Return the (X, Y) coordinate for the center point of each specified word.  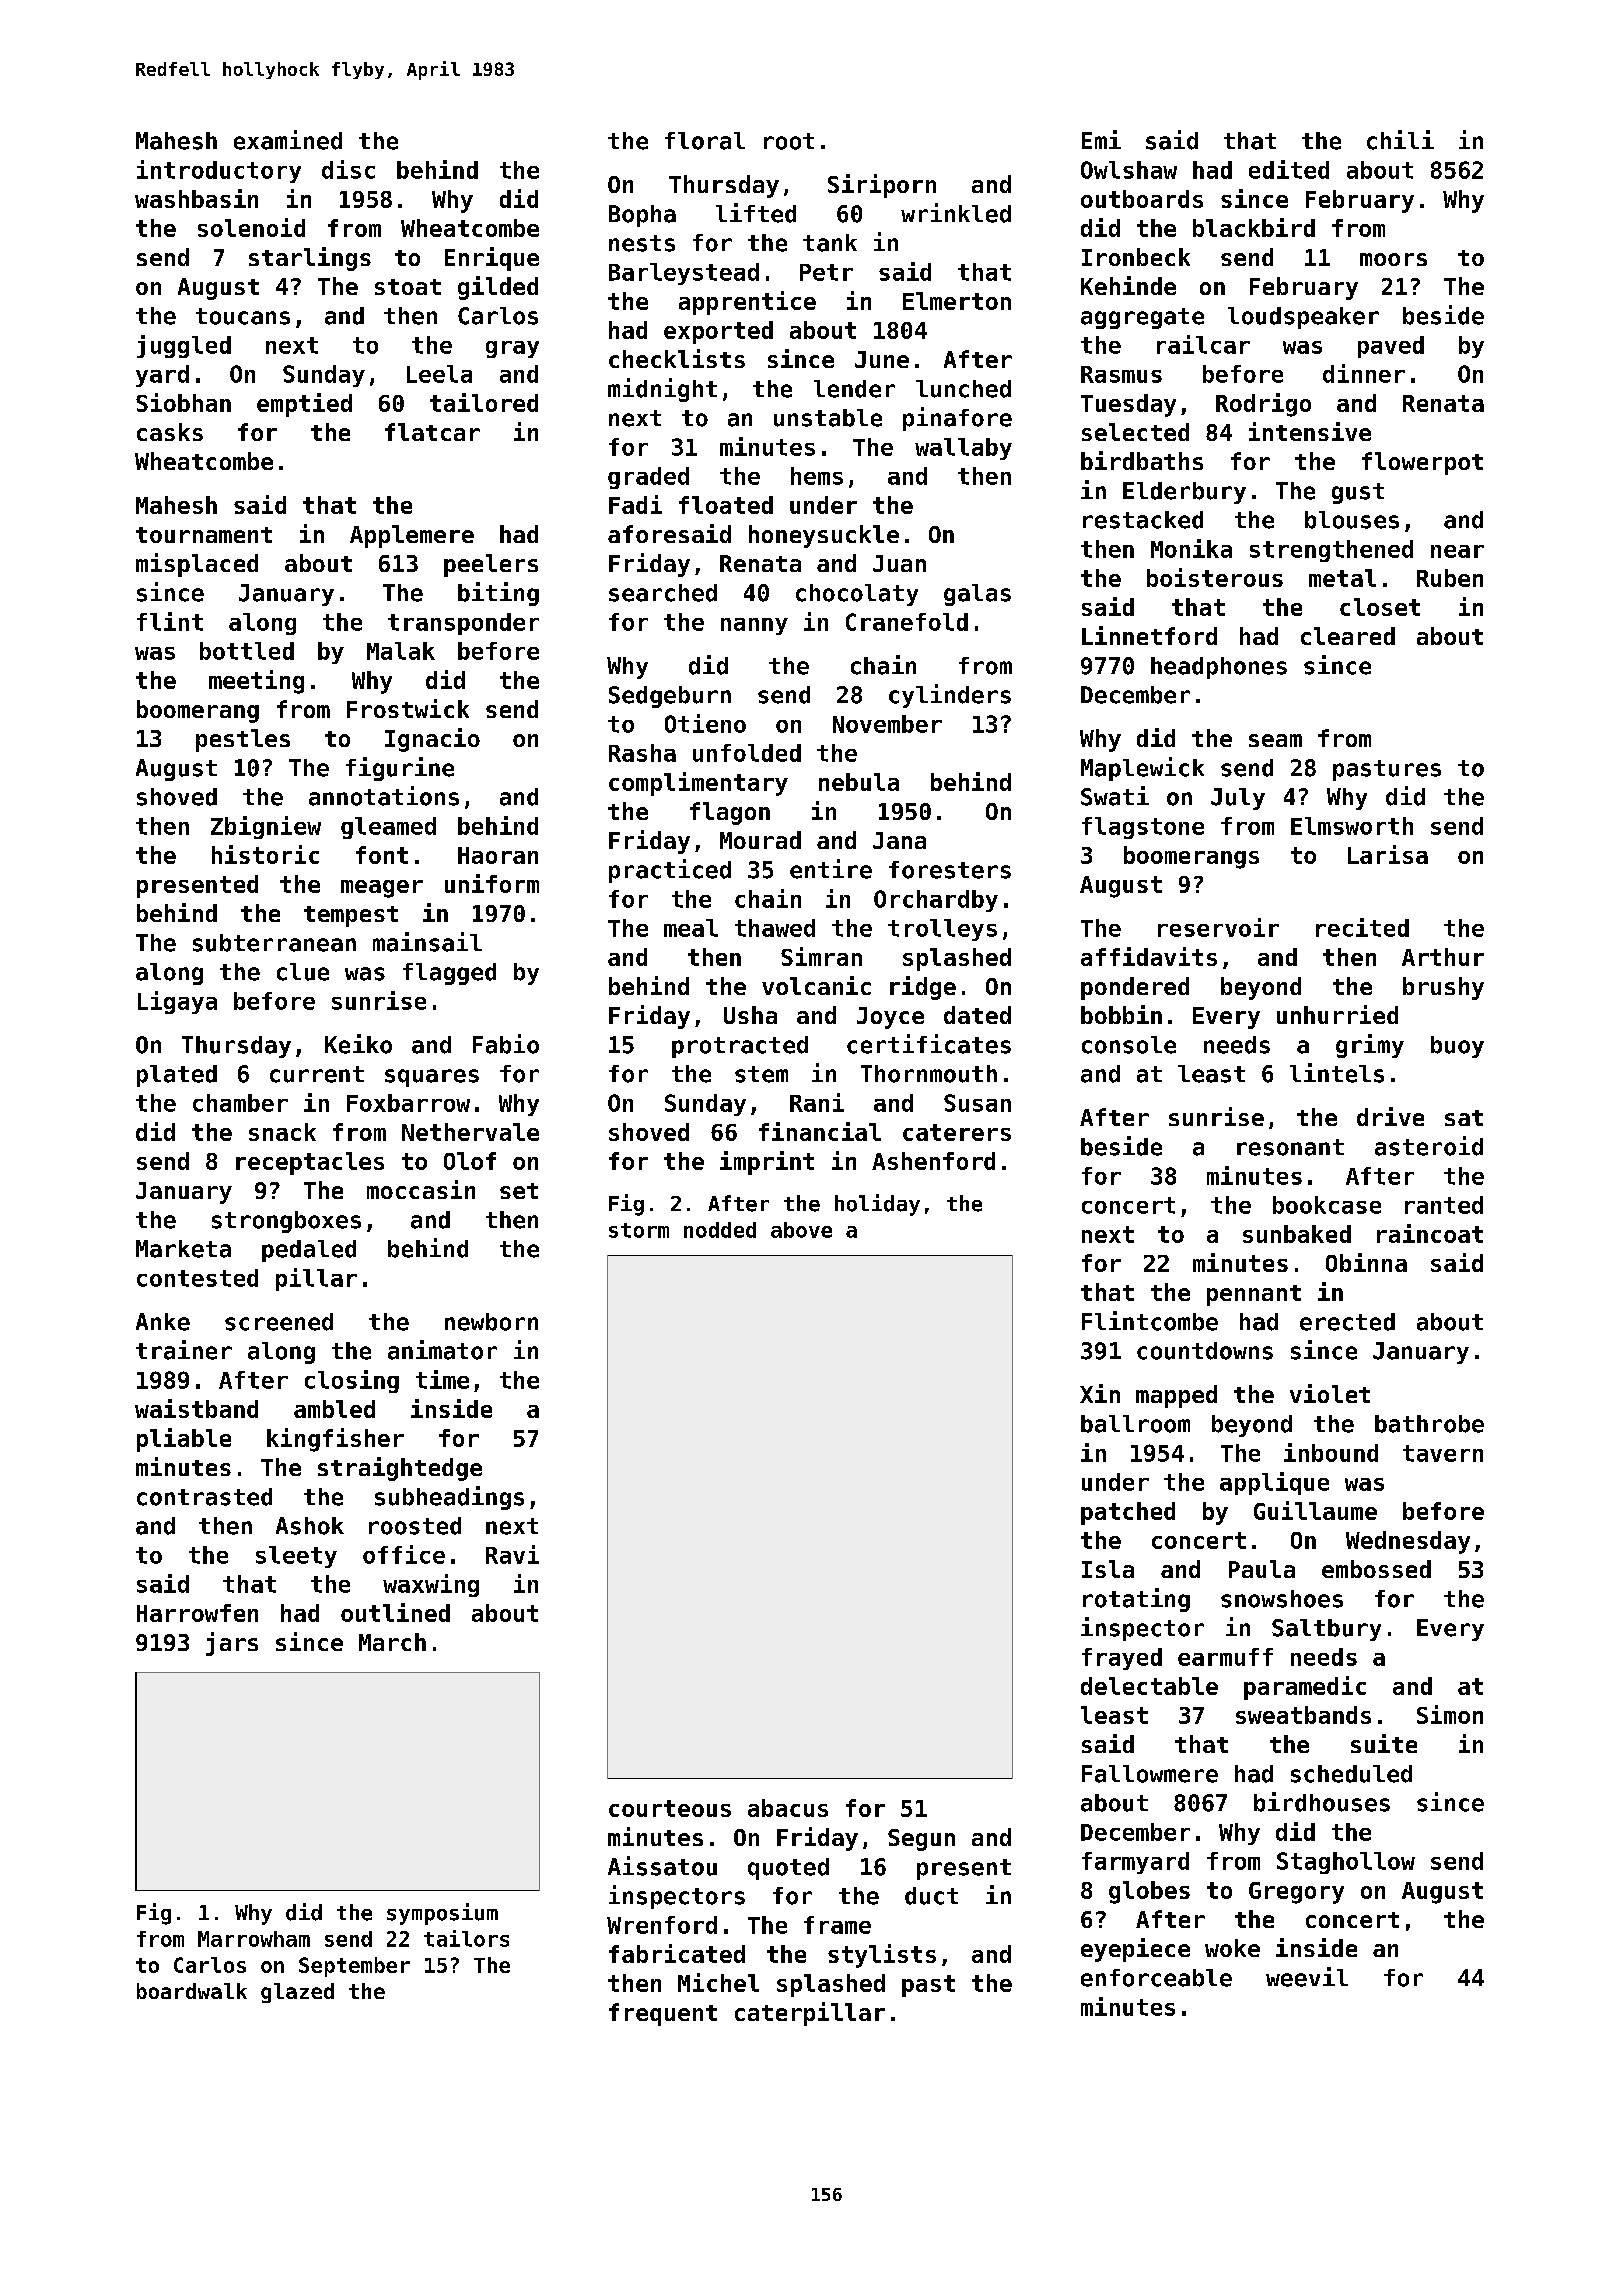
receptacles (310, 1163)
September (354, 1967)
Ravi (512, 1554)
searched (663, 593)
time (442, 1379)
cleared (1348, 636)
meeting (256, 682)
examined (288, 140)
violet (1330, 1393)
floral (705, 141)
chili (1400, 140)
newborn (491, 1322)
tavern (1443, 1453)
